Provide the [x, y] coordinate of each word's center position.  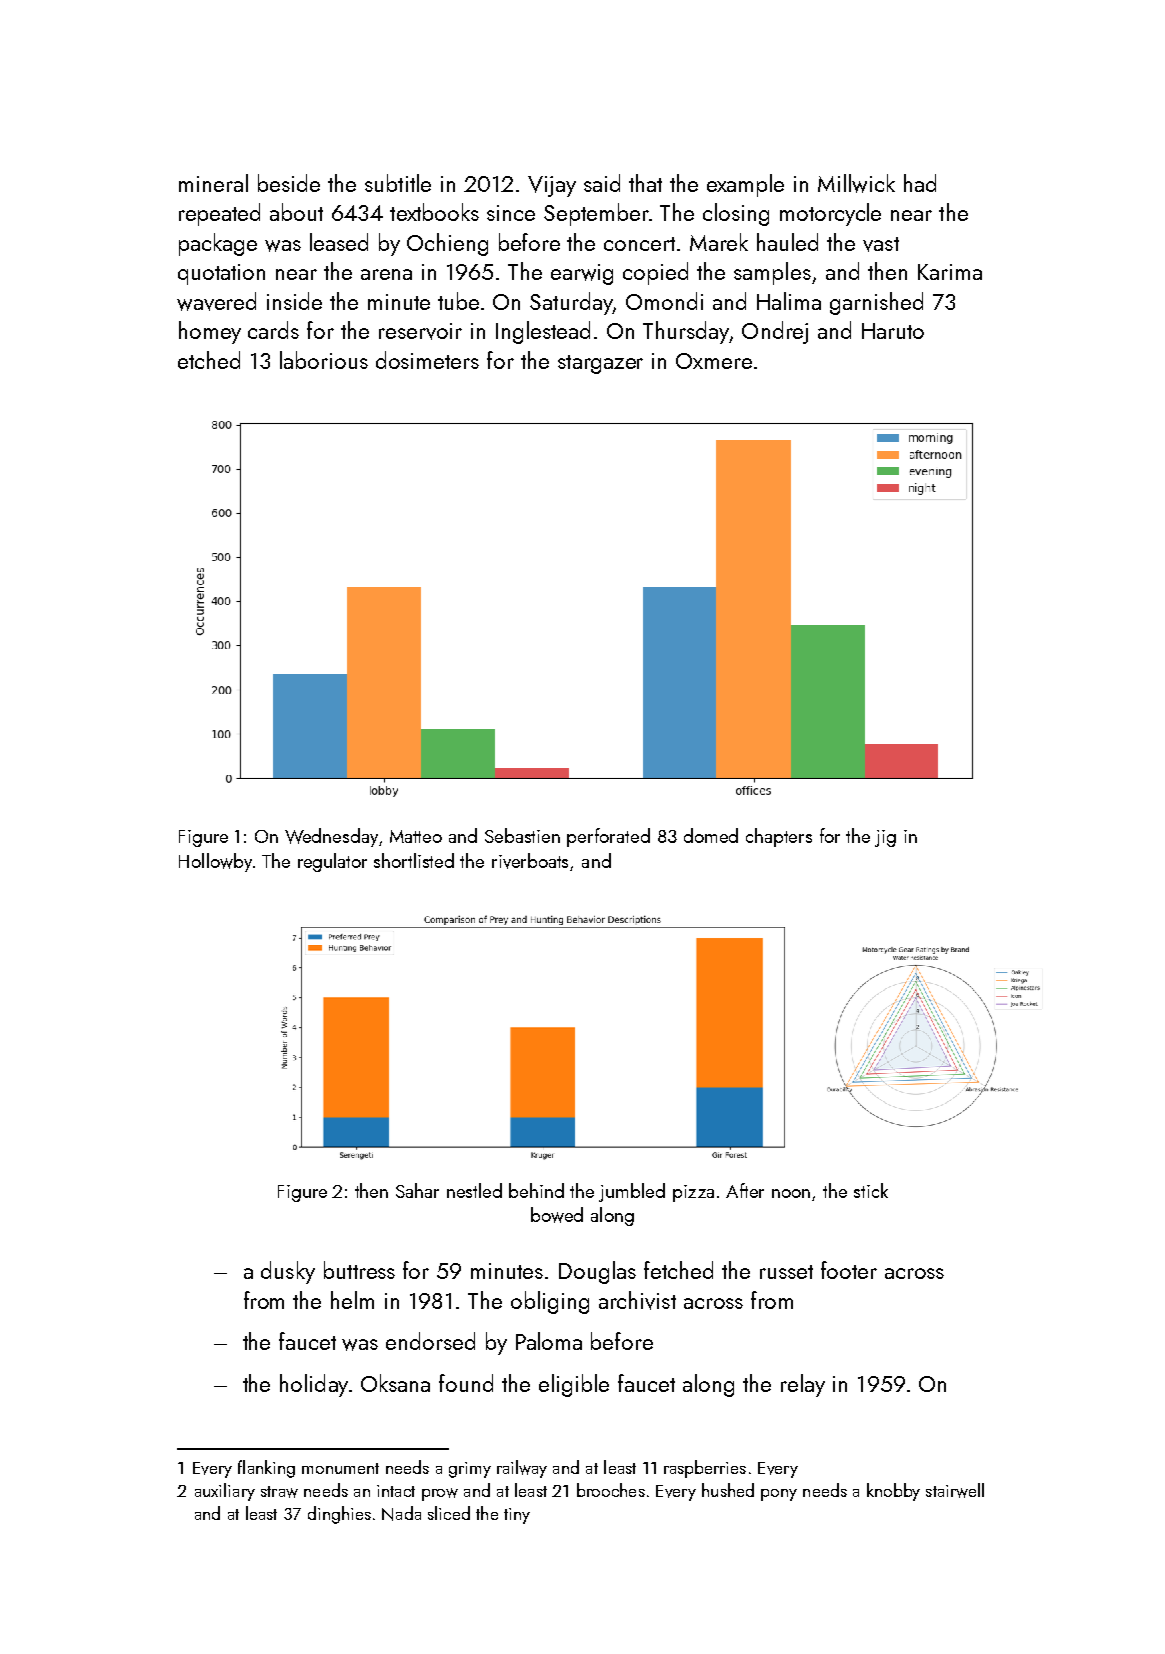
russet [786, 1272]
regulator [332, 862]
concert [639, 244]
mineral [213, 183]
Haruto [893, 331]
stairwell [955, 1490]
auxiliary [225, 1492]
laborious [324, 360]
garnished [876, 303]
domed [711, 835]
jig [885, 838]
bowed [557, 1215]
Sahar [417, 1190]
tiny [517, 1516]
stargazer [600, 364]
